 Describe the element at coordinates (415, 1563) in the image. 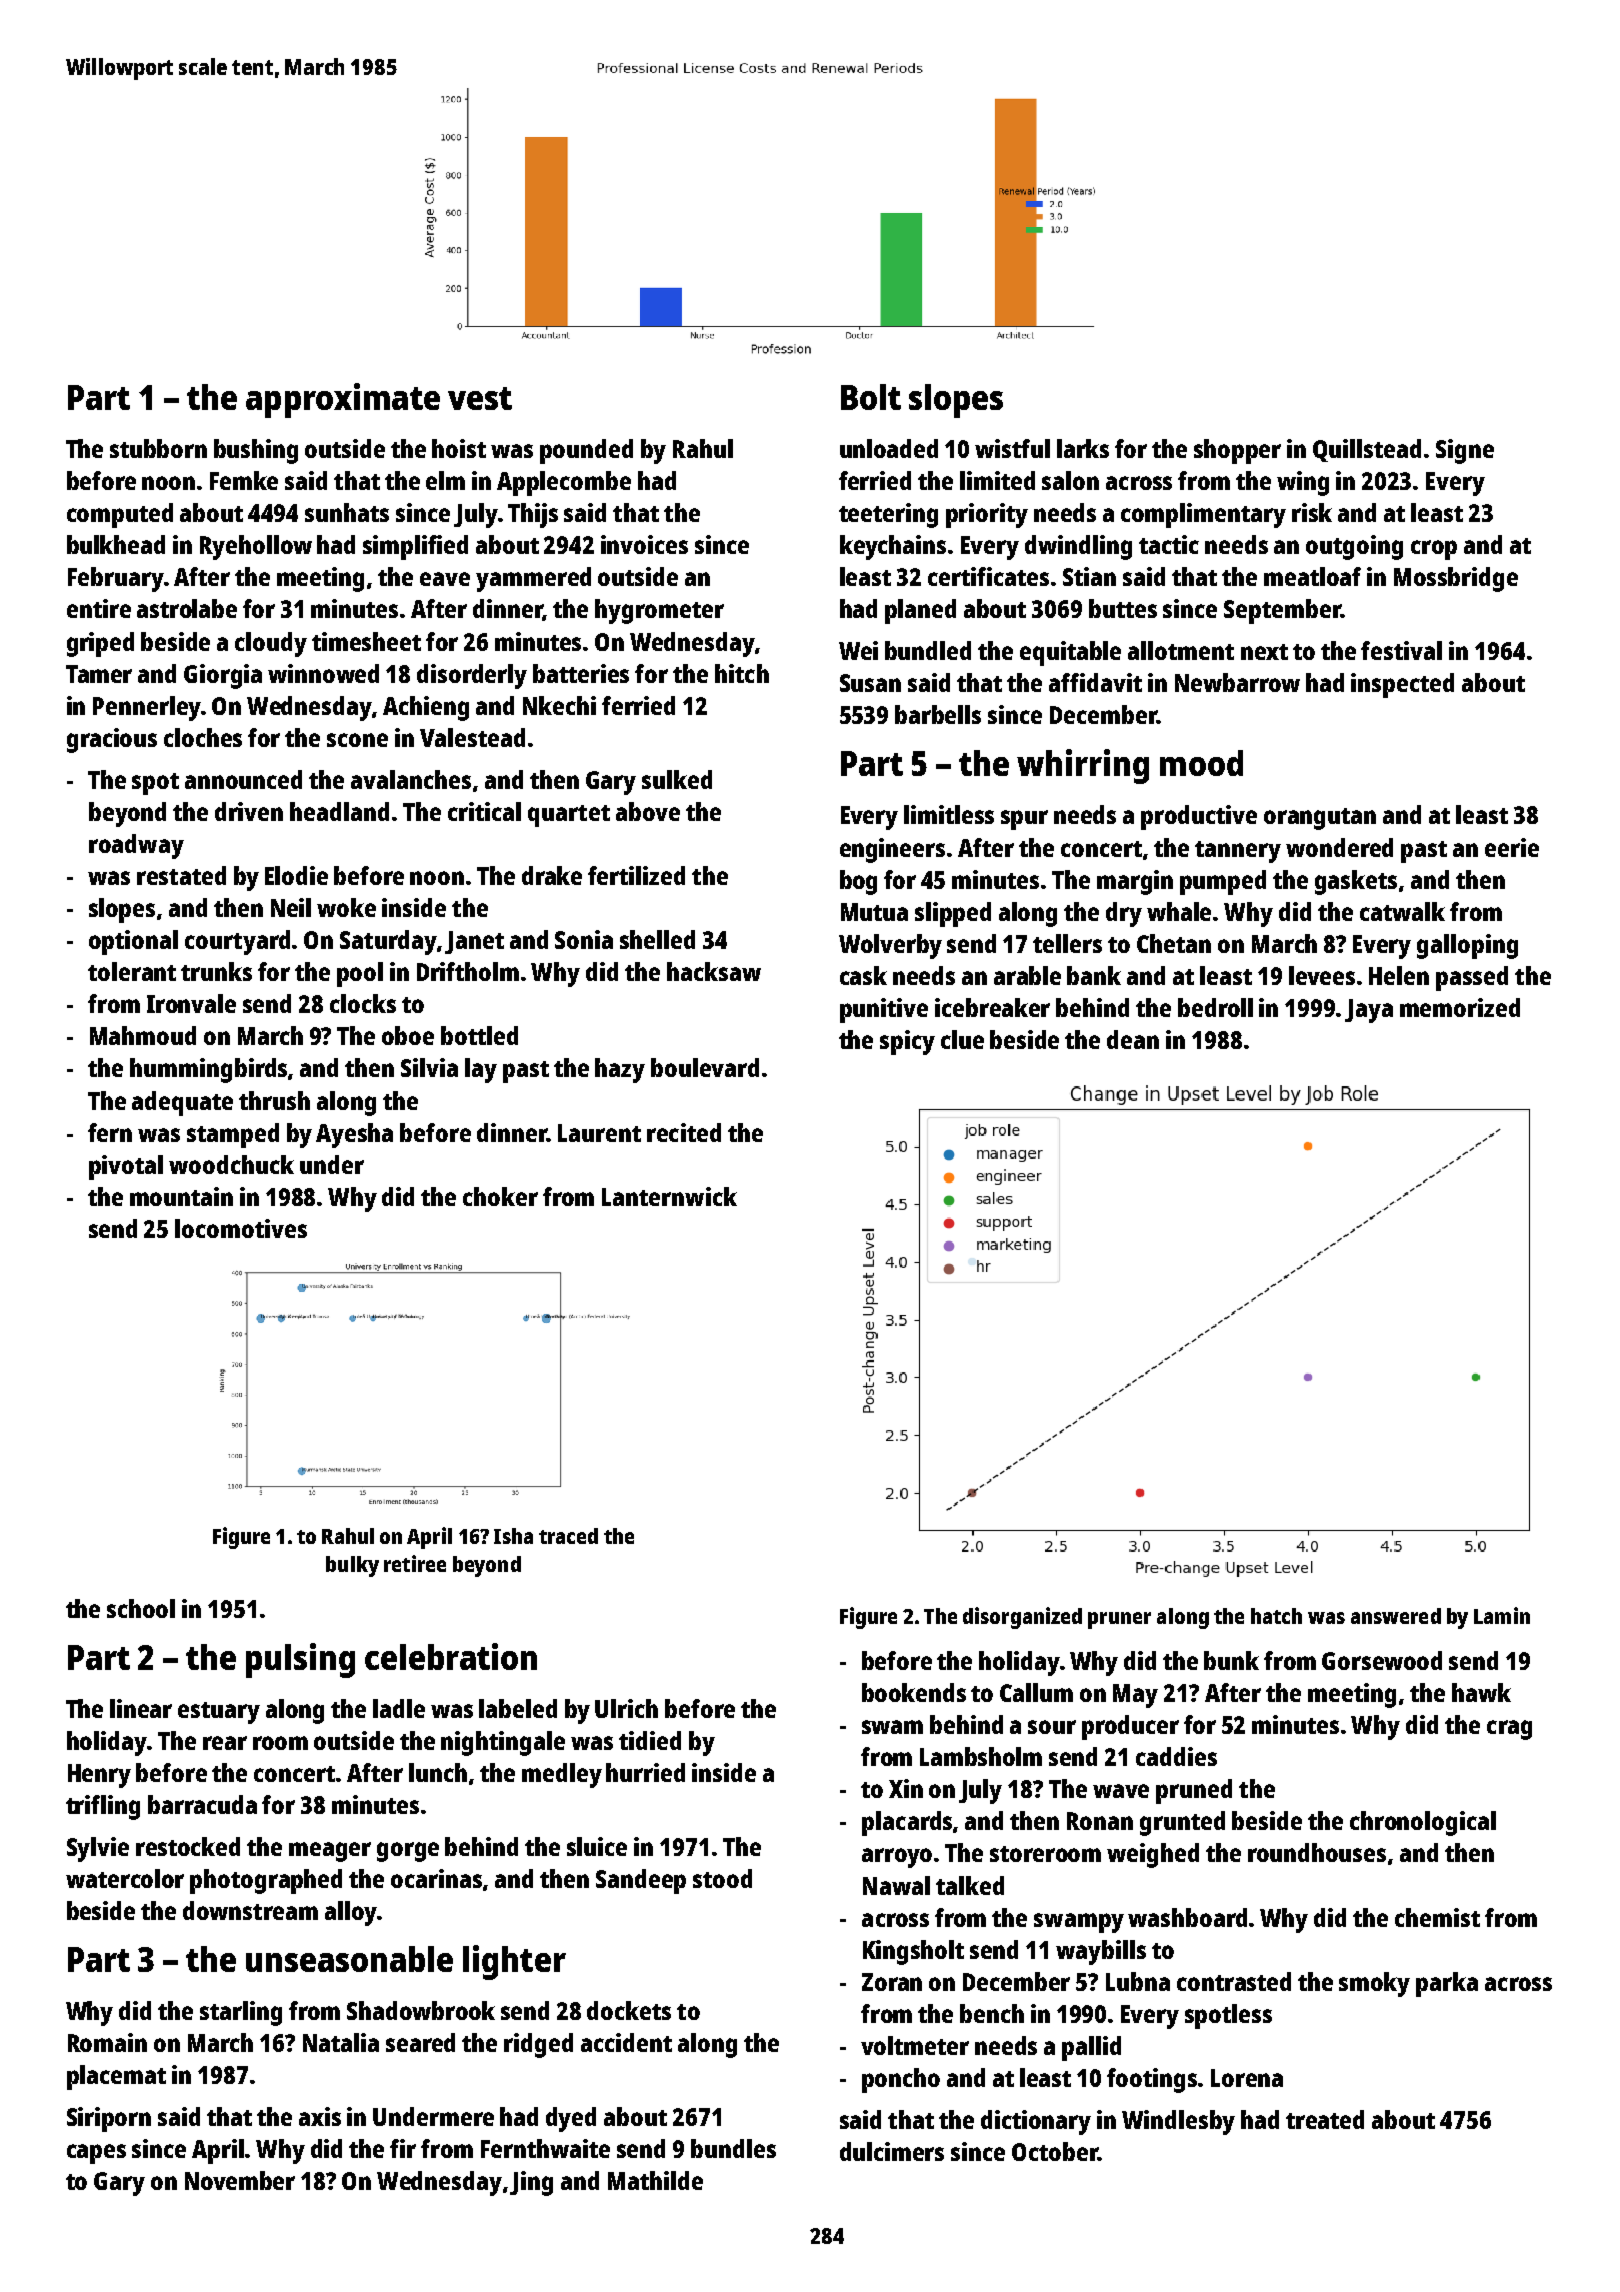

I see `retiree` at that location.
